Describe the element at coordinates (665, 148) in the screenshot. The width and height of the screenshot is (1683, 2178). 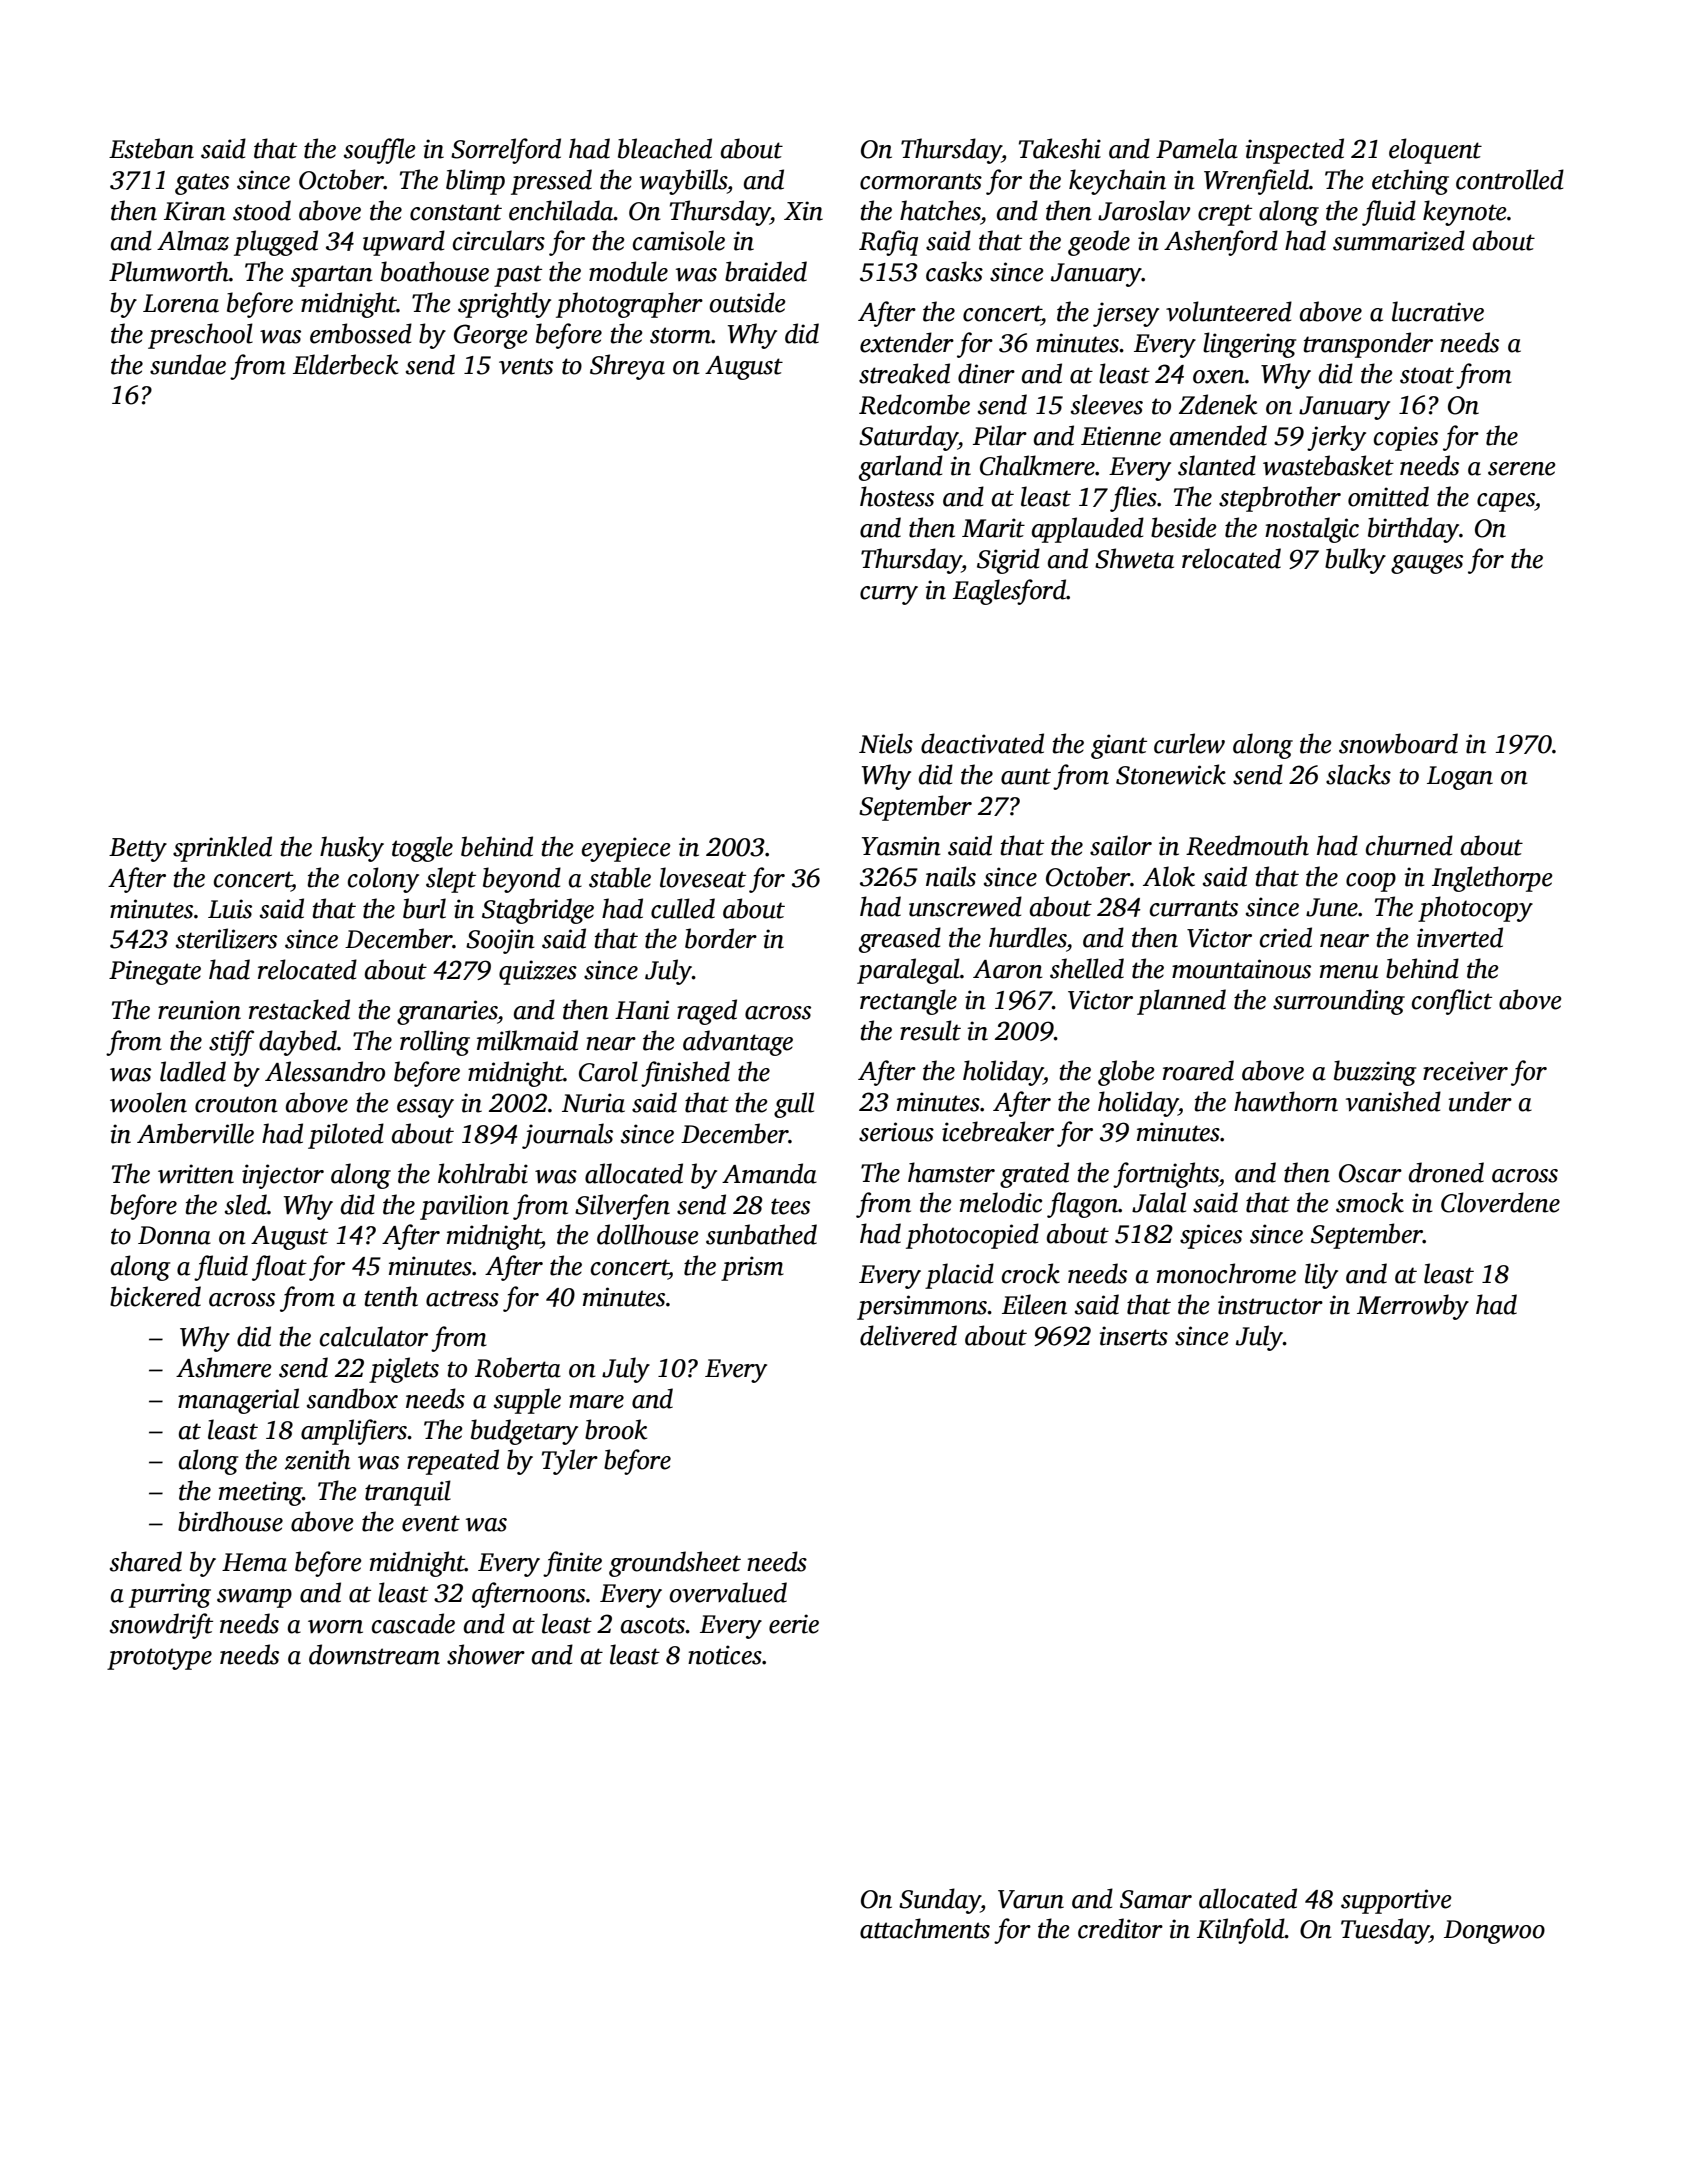
I see `bleached` at that location.
